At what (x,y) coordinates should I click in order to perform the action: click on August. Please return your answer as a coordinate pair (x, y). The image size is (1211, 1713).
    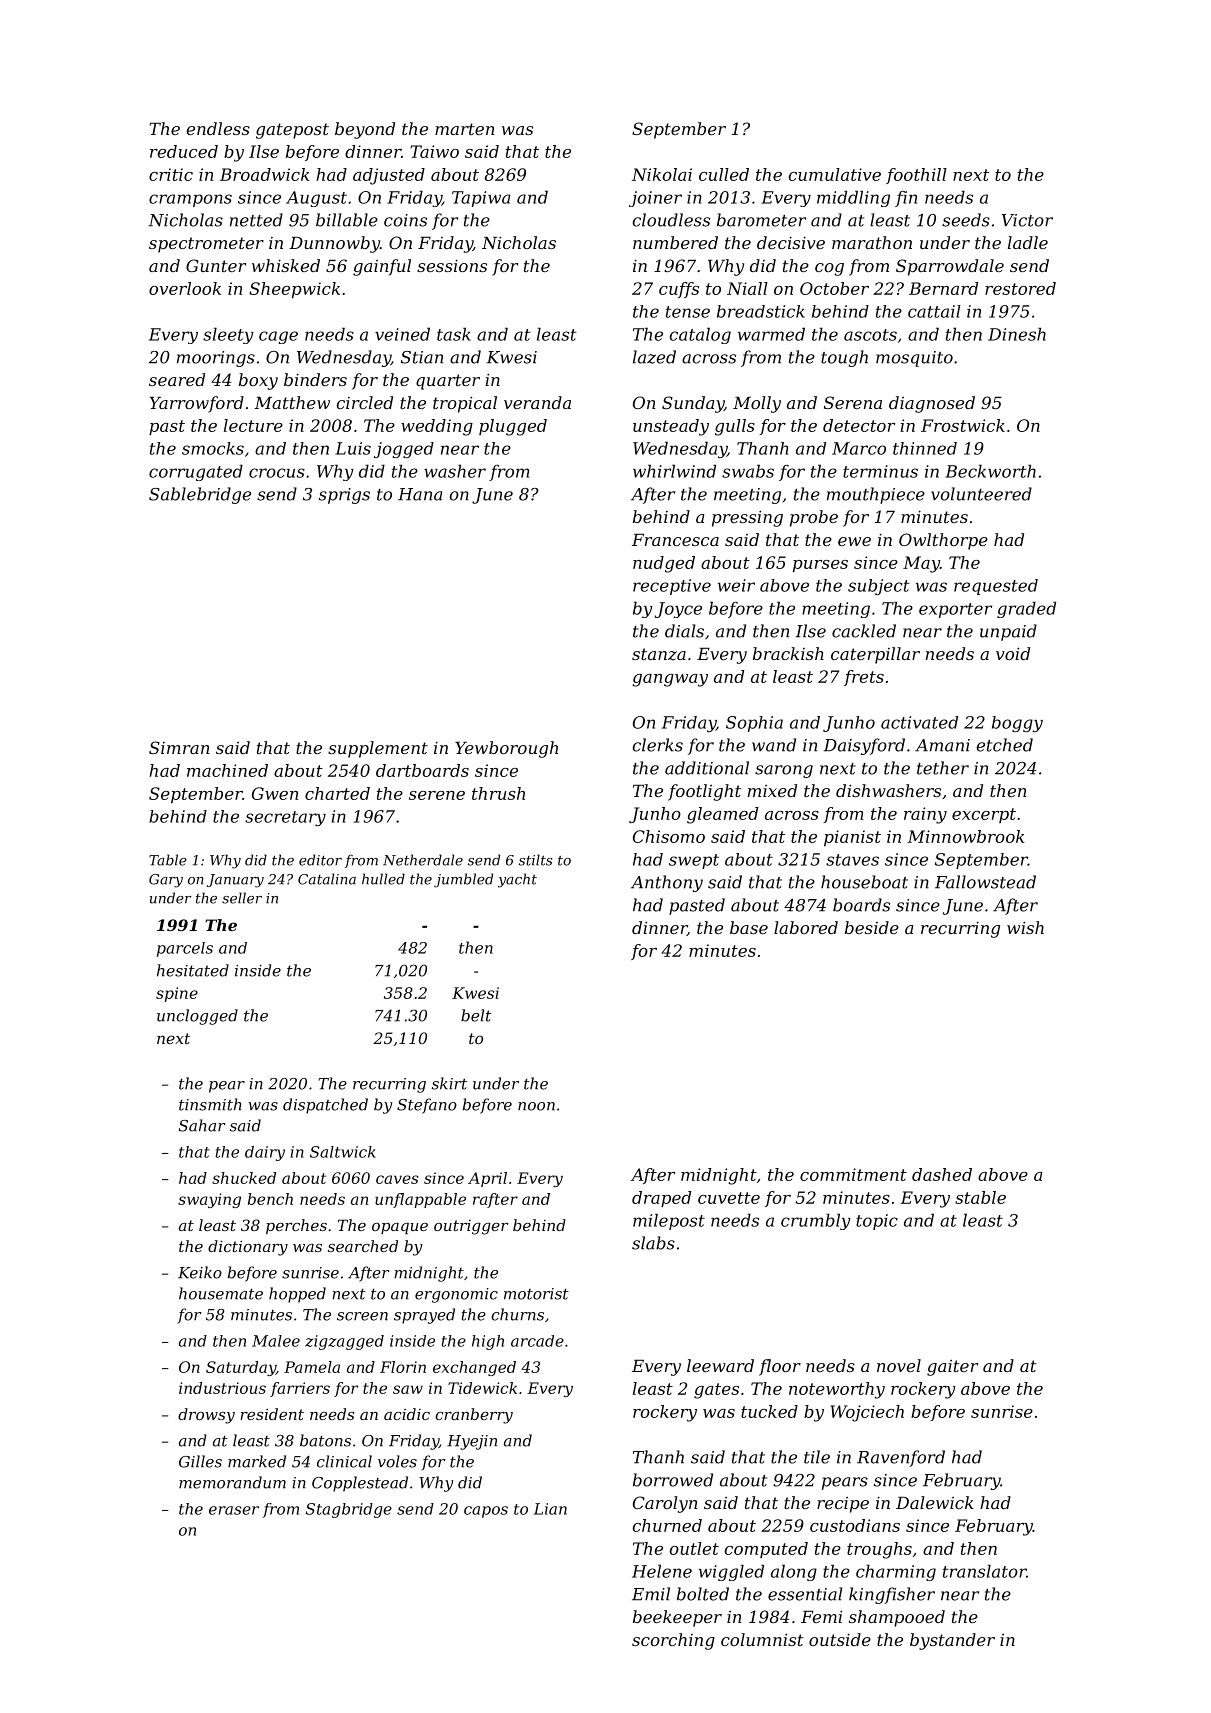
    Looking at the image, I should click on (316, 199).
